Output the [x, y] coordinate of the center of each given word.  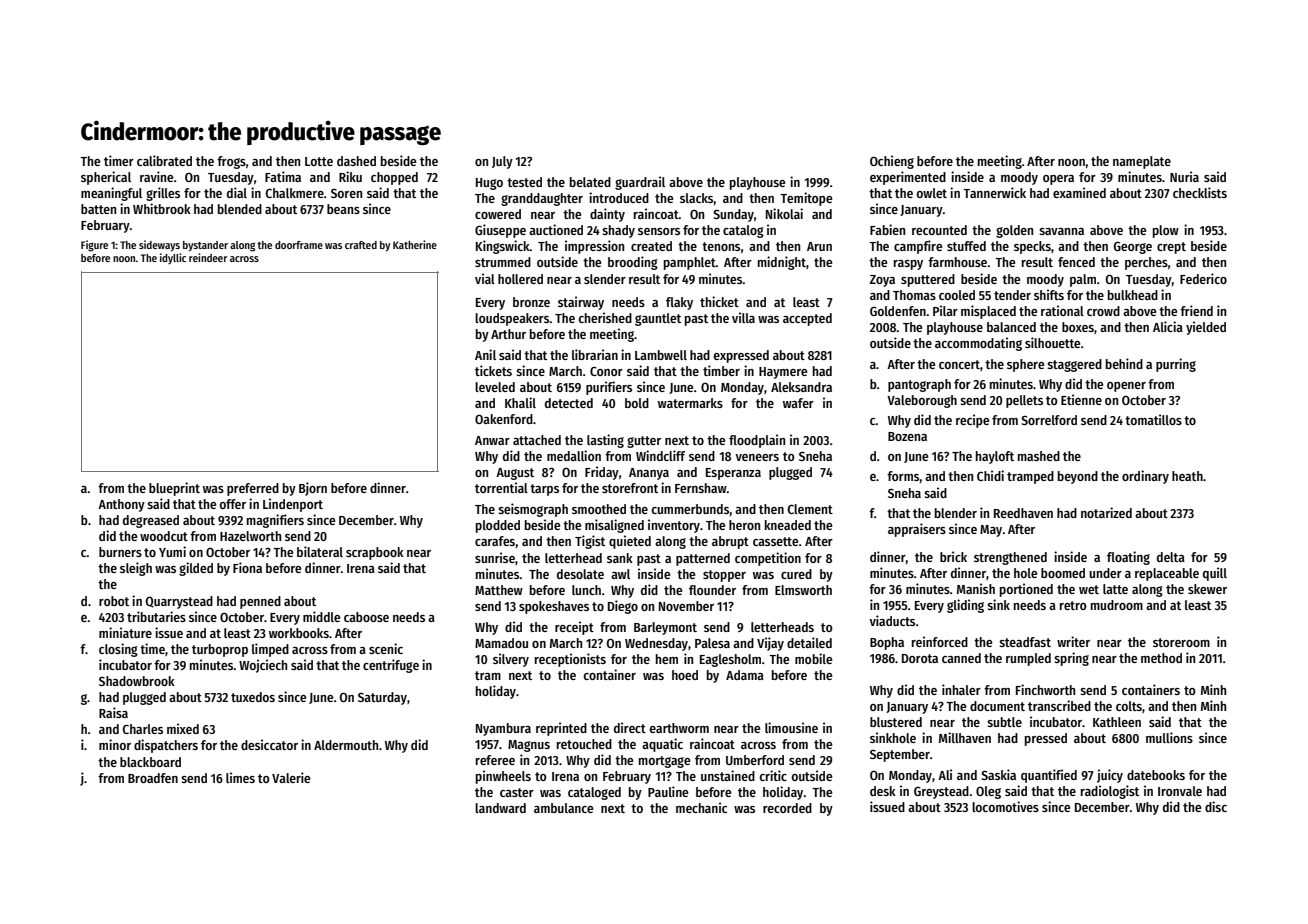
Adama [745, 675]
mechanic [701, 807]
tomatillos [1153, 419]
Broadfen [153, 778]
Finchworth [1045, 689]
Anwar [492, 440]
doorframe [299, 245]
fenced [1076, 262]
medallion [574, 455]
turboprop [220, 650]
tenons [721, 246]
